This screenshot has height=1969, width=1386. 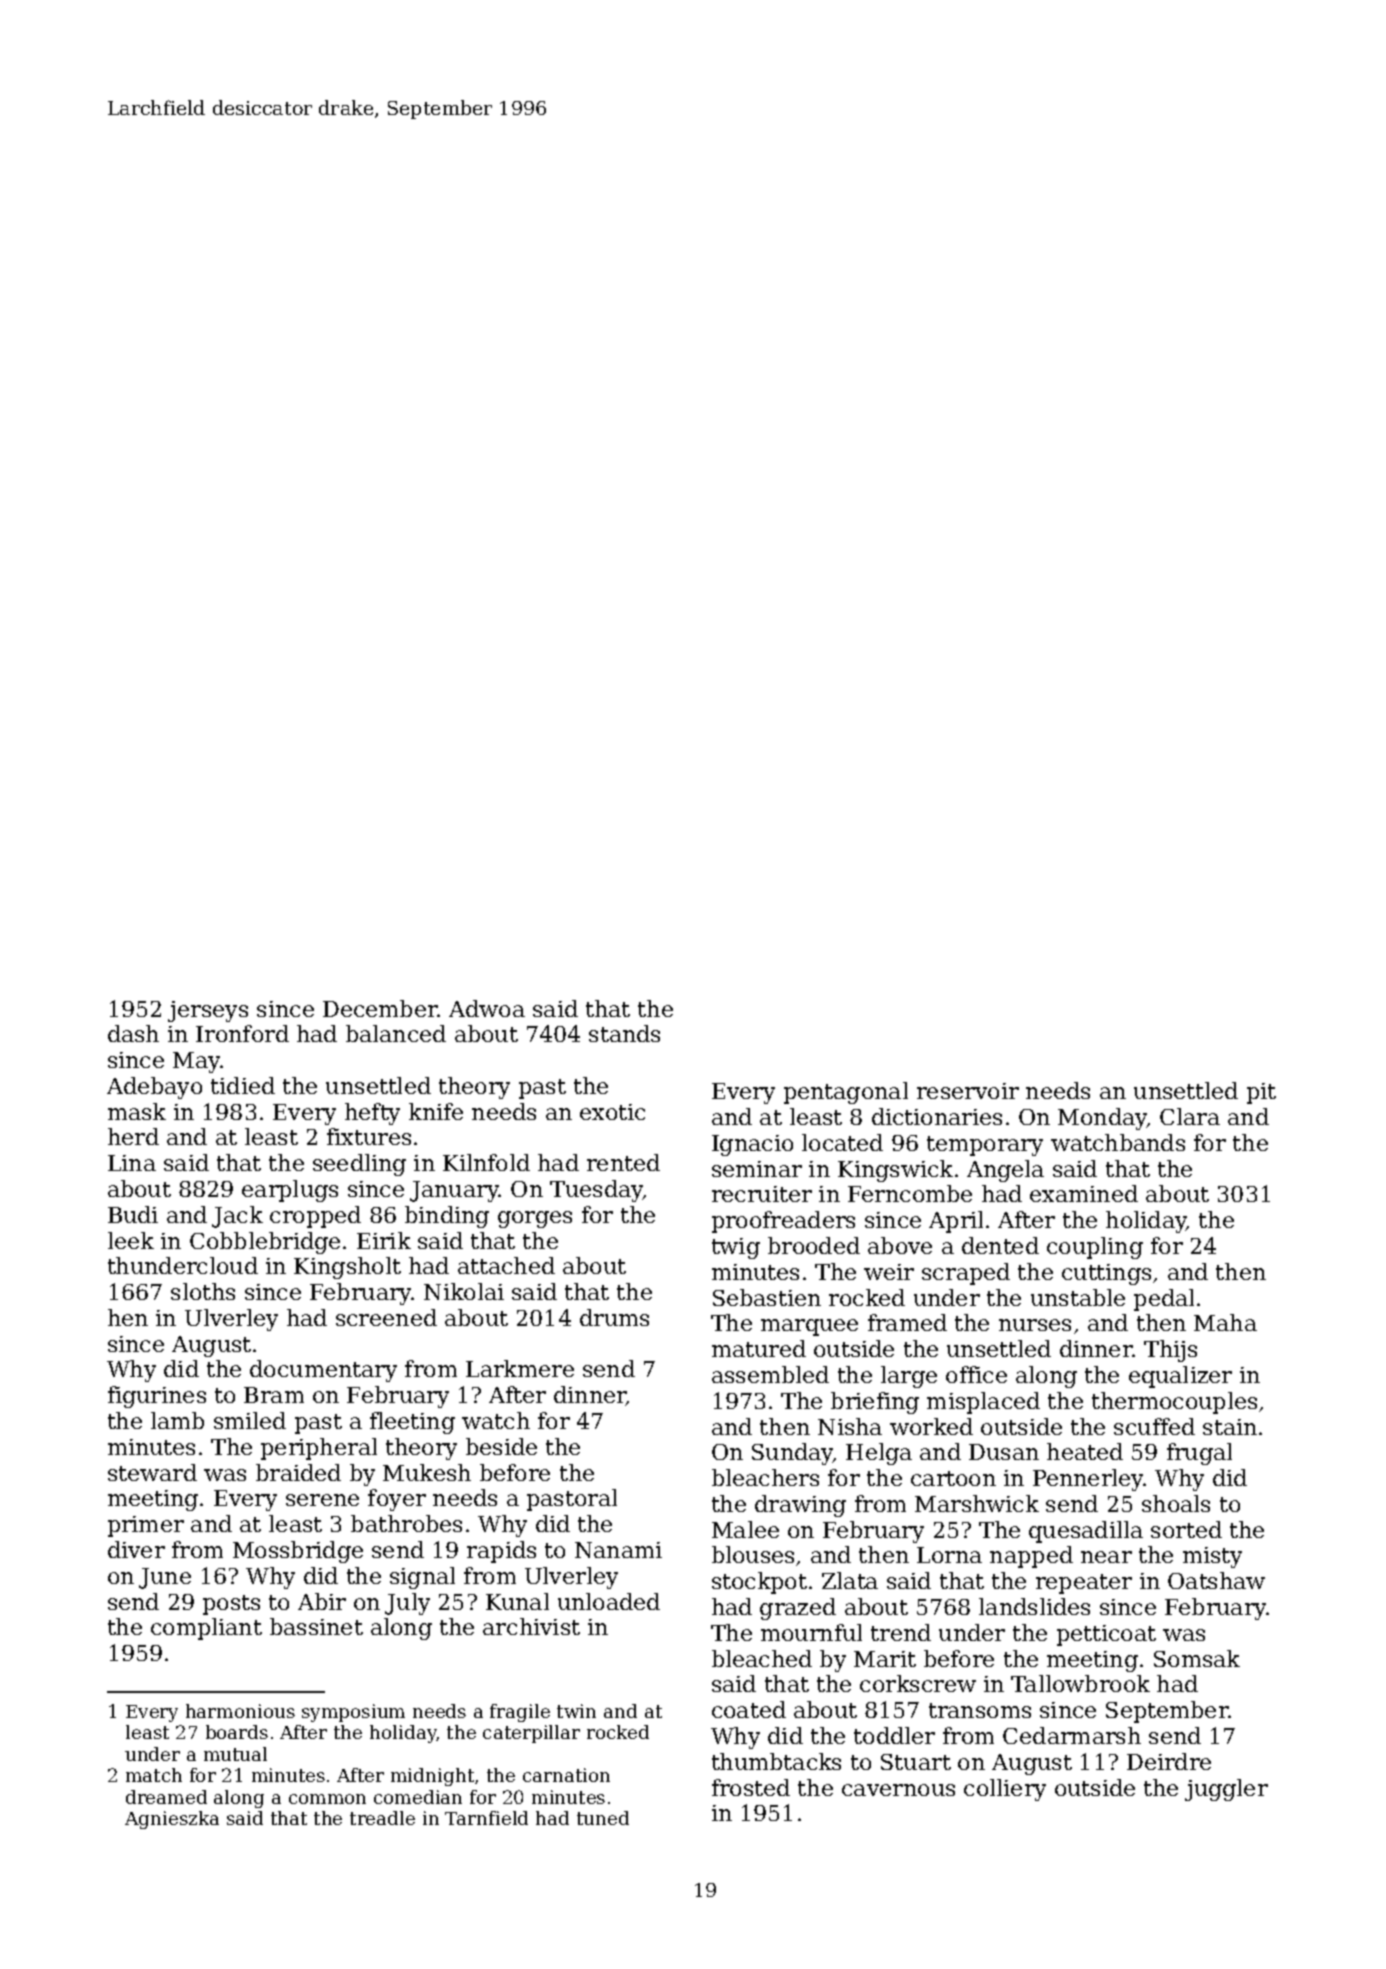 I want to click on stands, so click(x=624, y=1033).
